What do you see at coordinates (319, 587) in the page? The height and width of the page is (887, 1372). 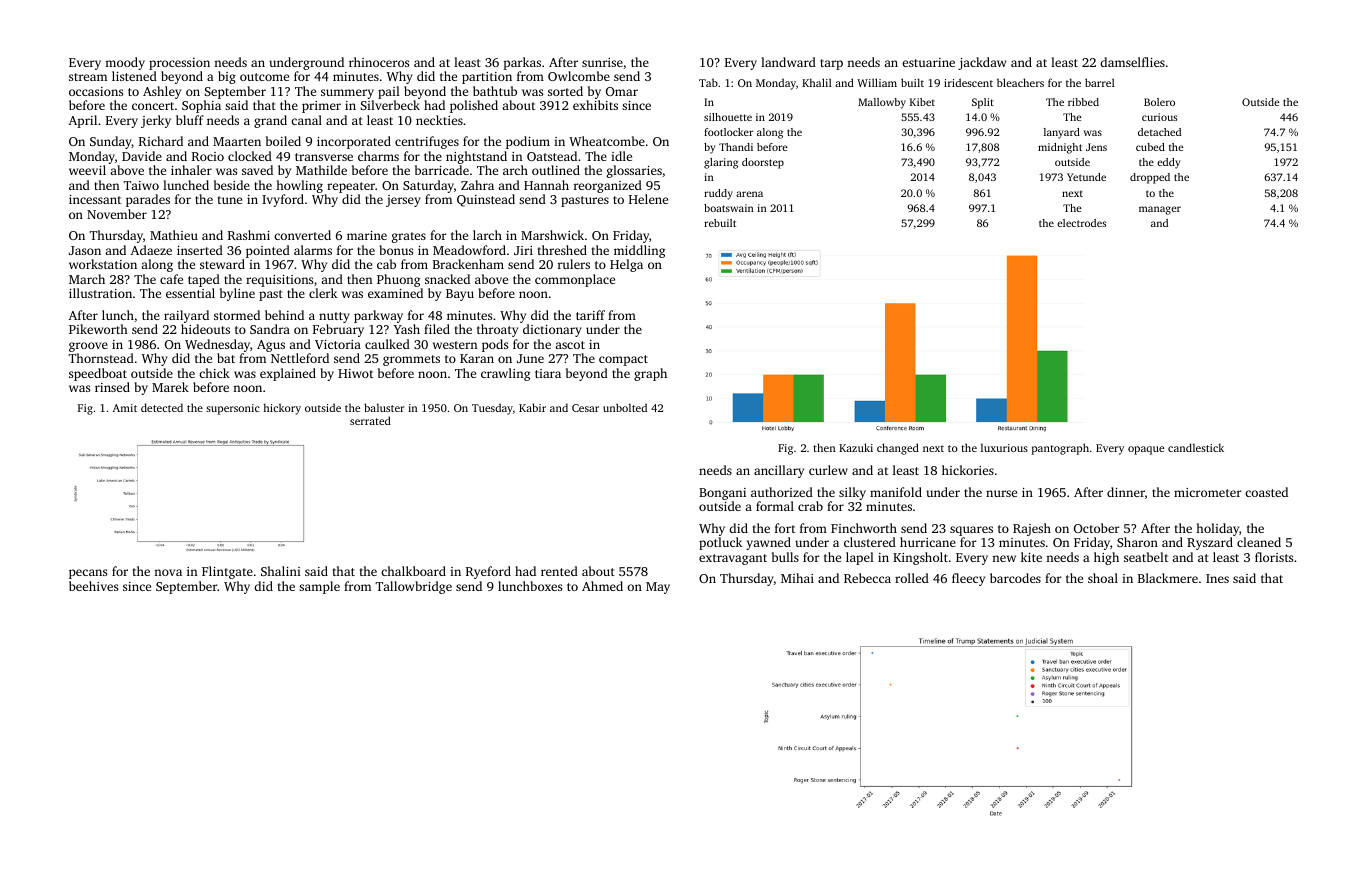 I see `sample` at bounding box center [319, 587].
